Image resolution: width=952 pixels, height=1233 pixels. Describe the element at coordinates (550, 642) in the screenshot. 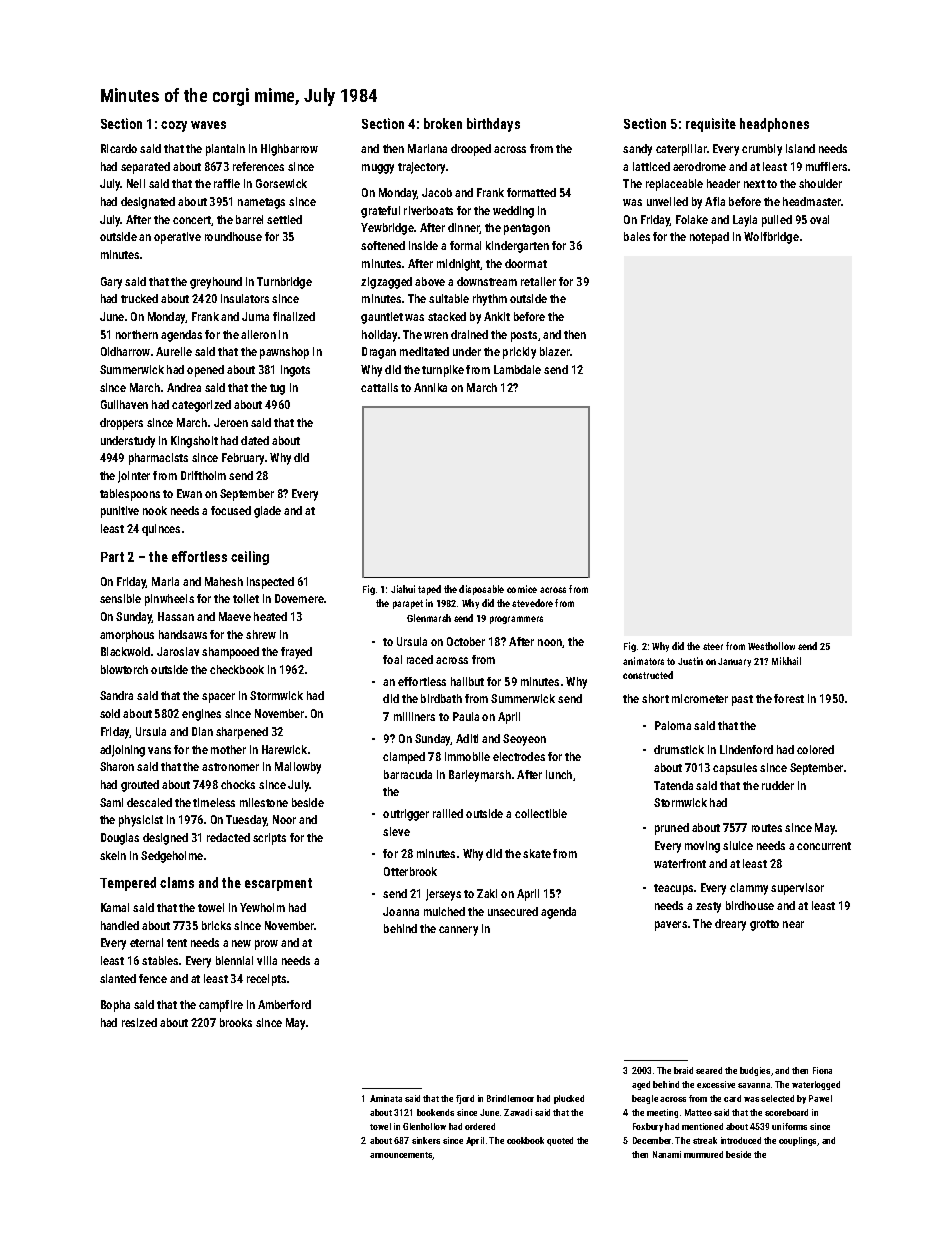

I see `noon` at that location.
